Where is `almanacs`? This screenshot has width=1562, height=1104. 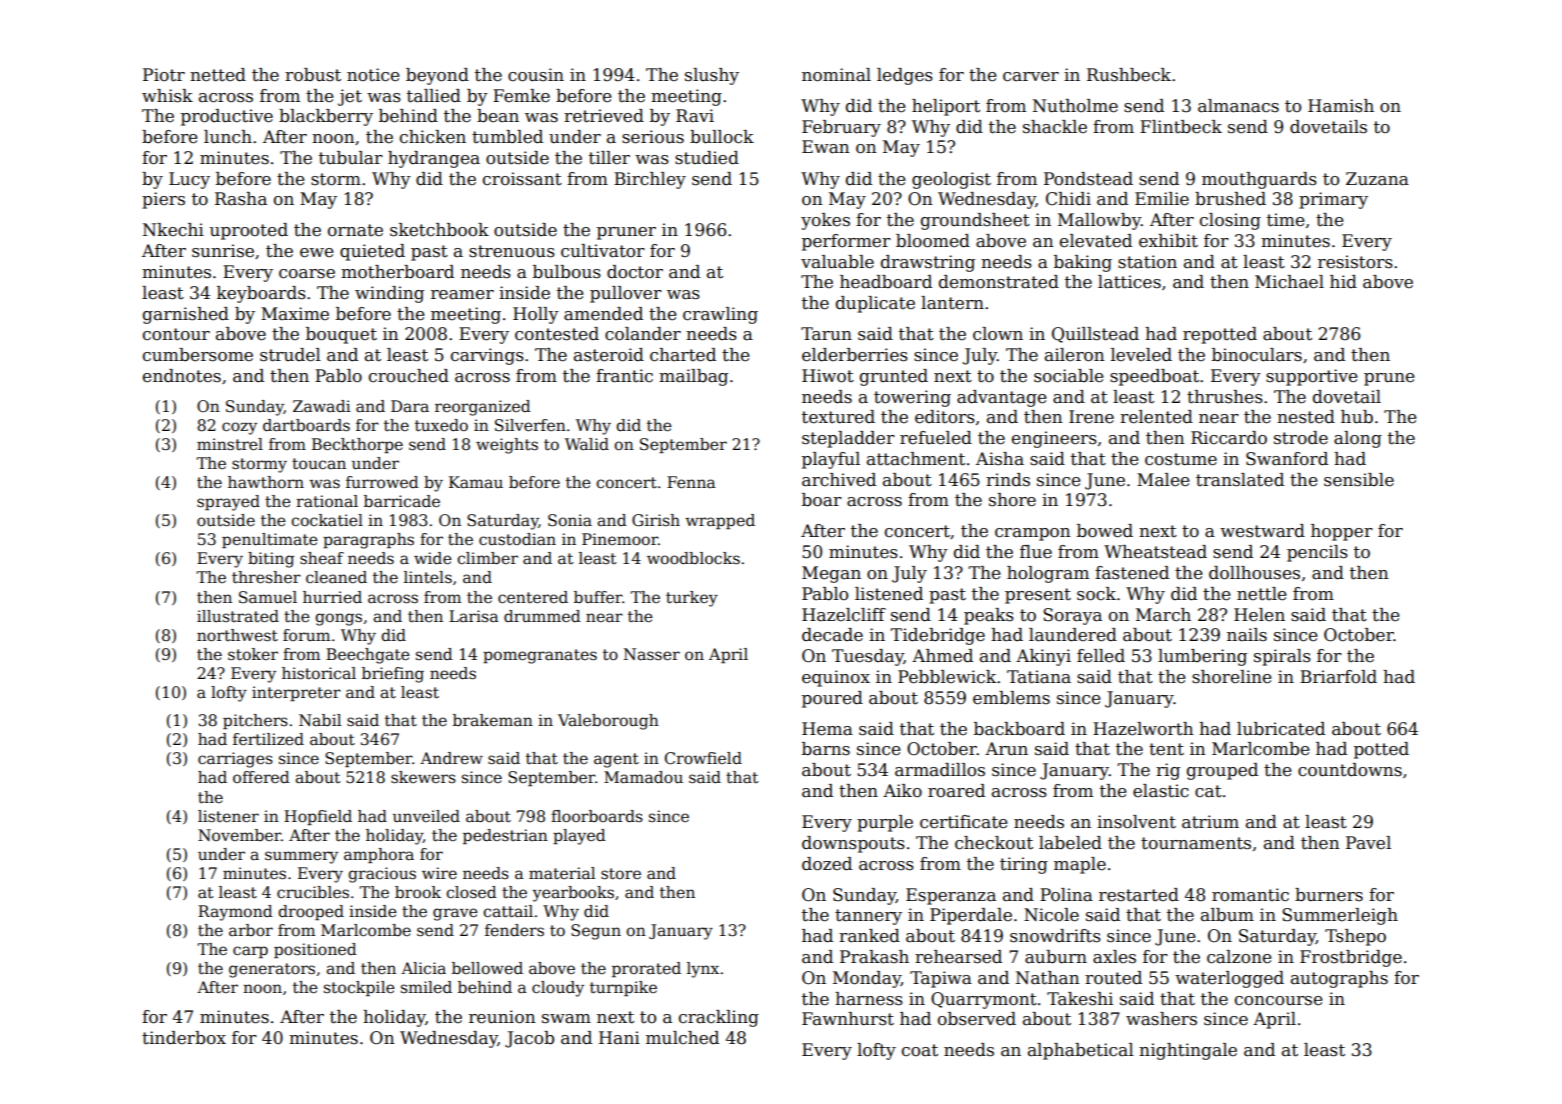
almanacs is located at coordinates (1238, 106).
